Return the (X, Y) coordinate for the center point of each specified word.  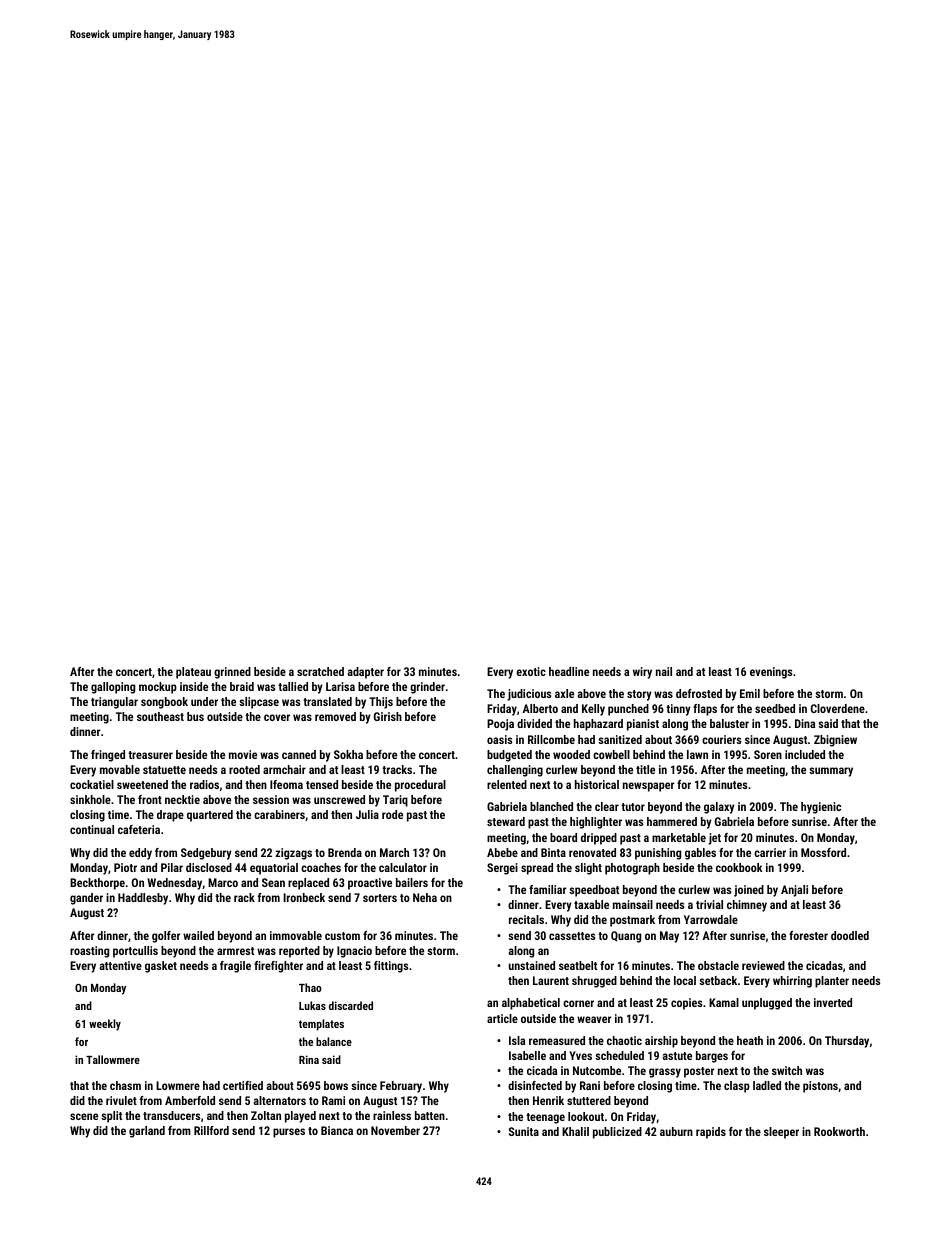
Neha (425, 897)
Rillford (211, 1130)
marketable (679, 837)
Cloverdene (838, 708)
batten (430, 1115)
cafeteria (139, 829)
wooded (571, 754)
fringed (108, 756)
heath (750, 1040)
